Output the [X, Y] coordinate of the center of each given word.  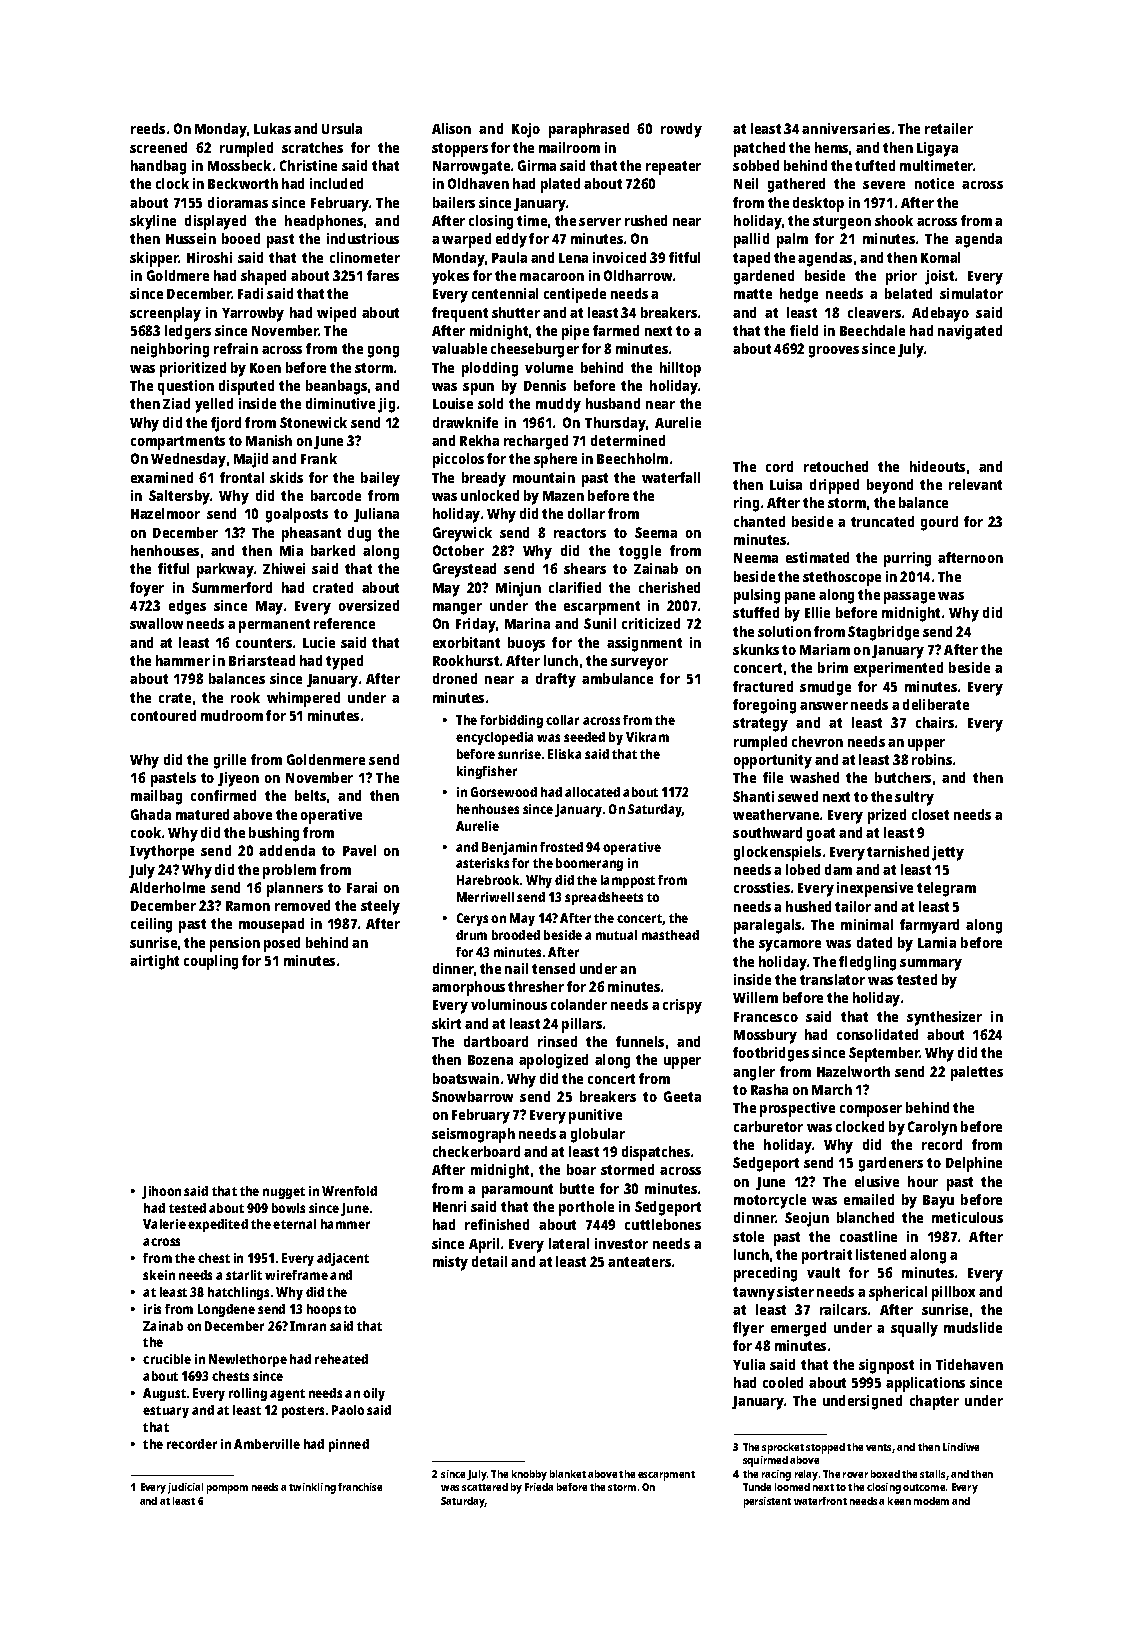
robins [932, 759]
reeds [148, 128]
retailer [949, 128]
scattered [485, 1487]
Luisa [786, 484]
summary [931, 965]
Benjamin [509, 848]
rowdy [681, 130]
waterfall [671, 477]
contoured [163, 715]
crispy [682, 1006]
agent [287, 1395]
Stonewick [313, 422]
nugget [284, 1193]
